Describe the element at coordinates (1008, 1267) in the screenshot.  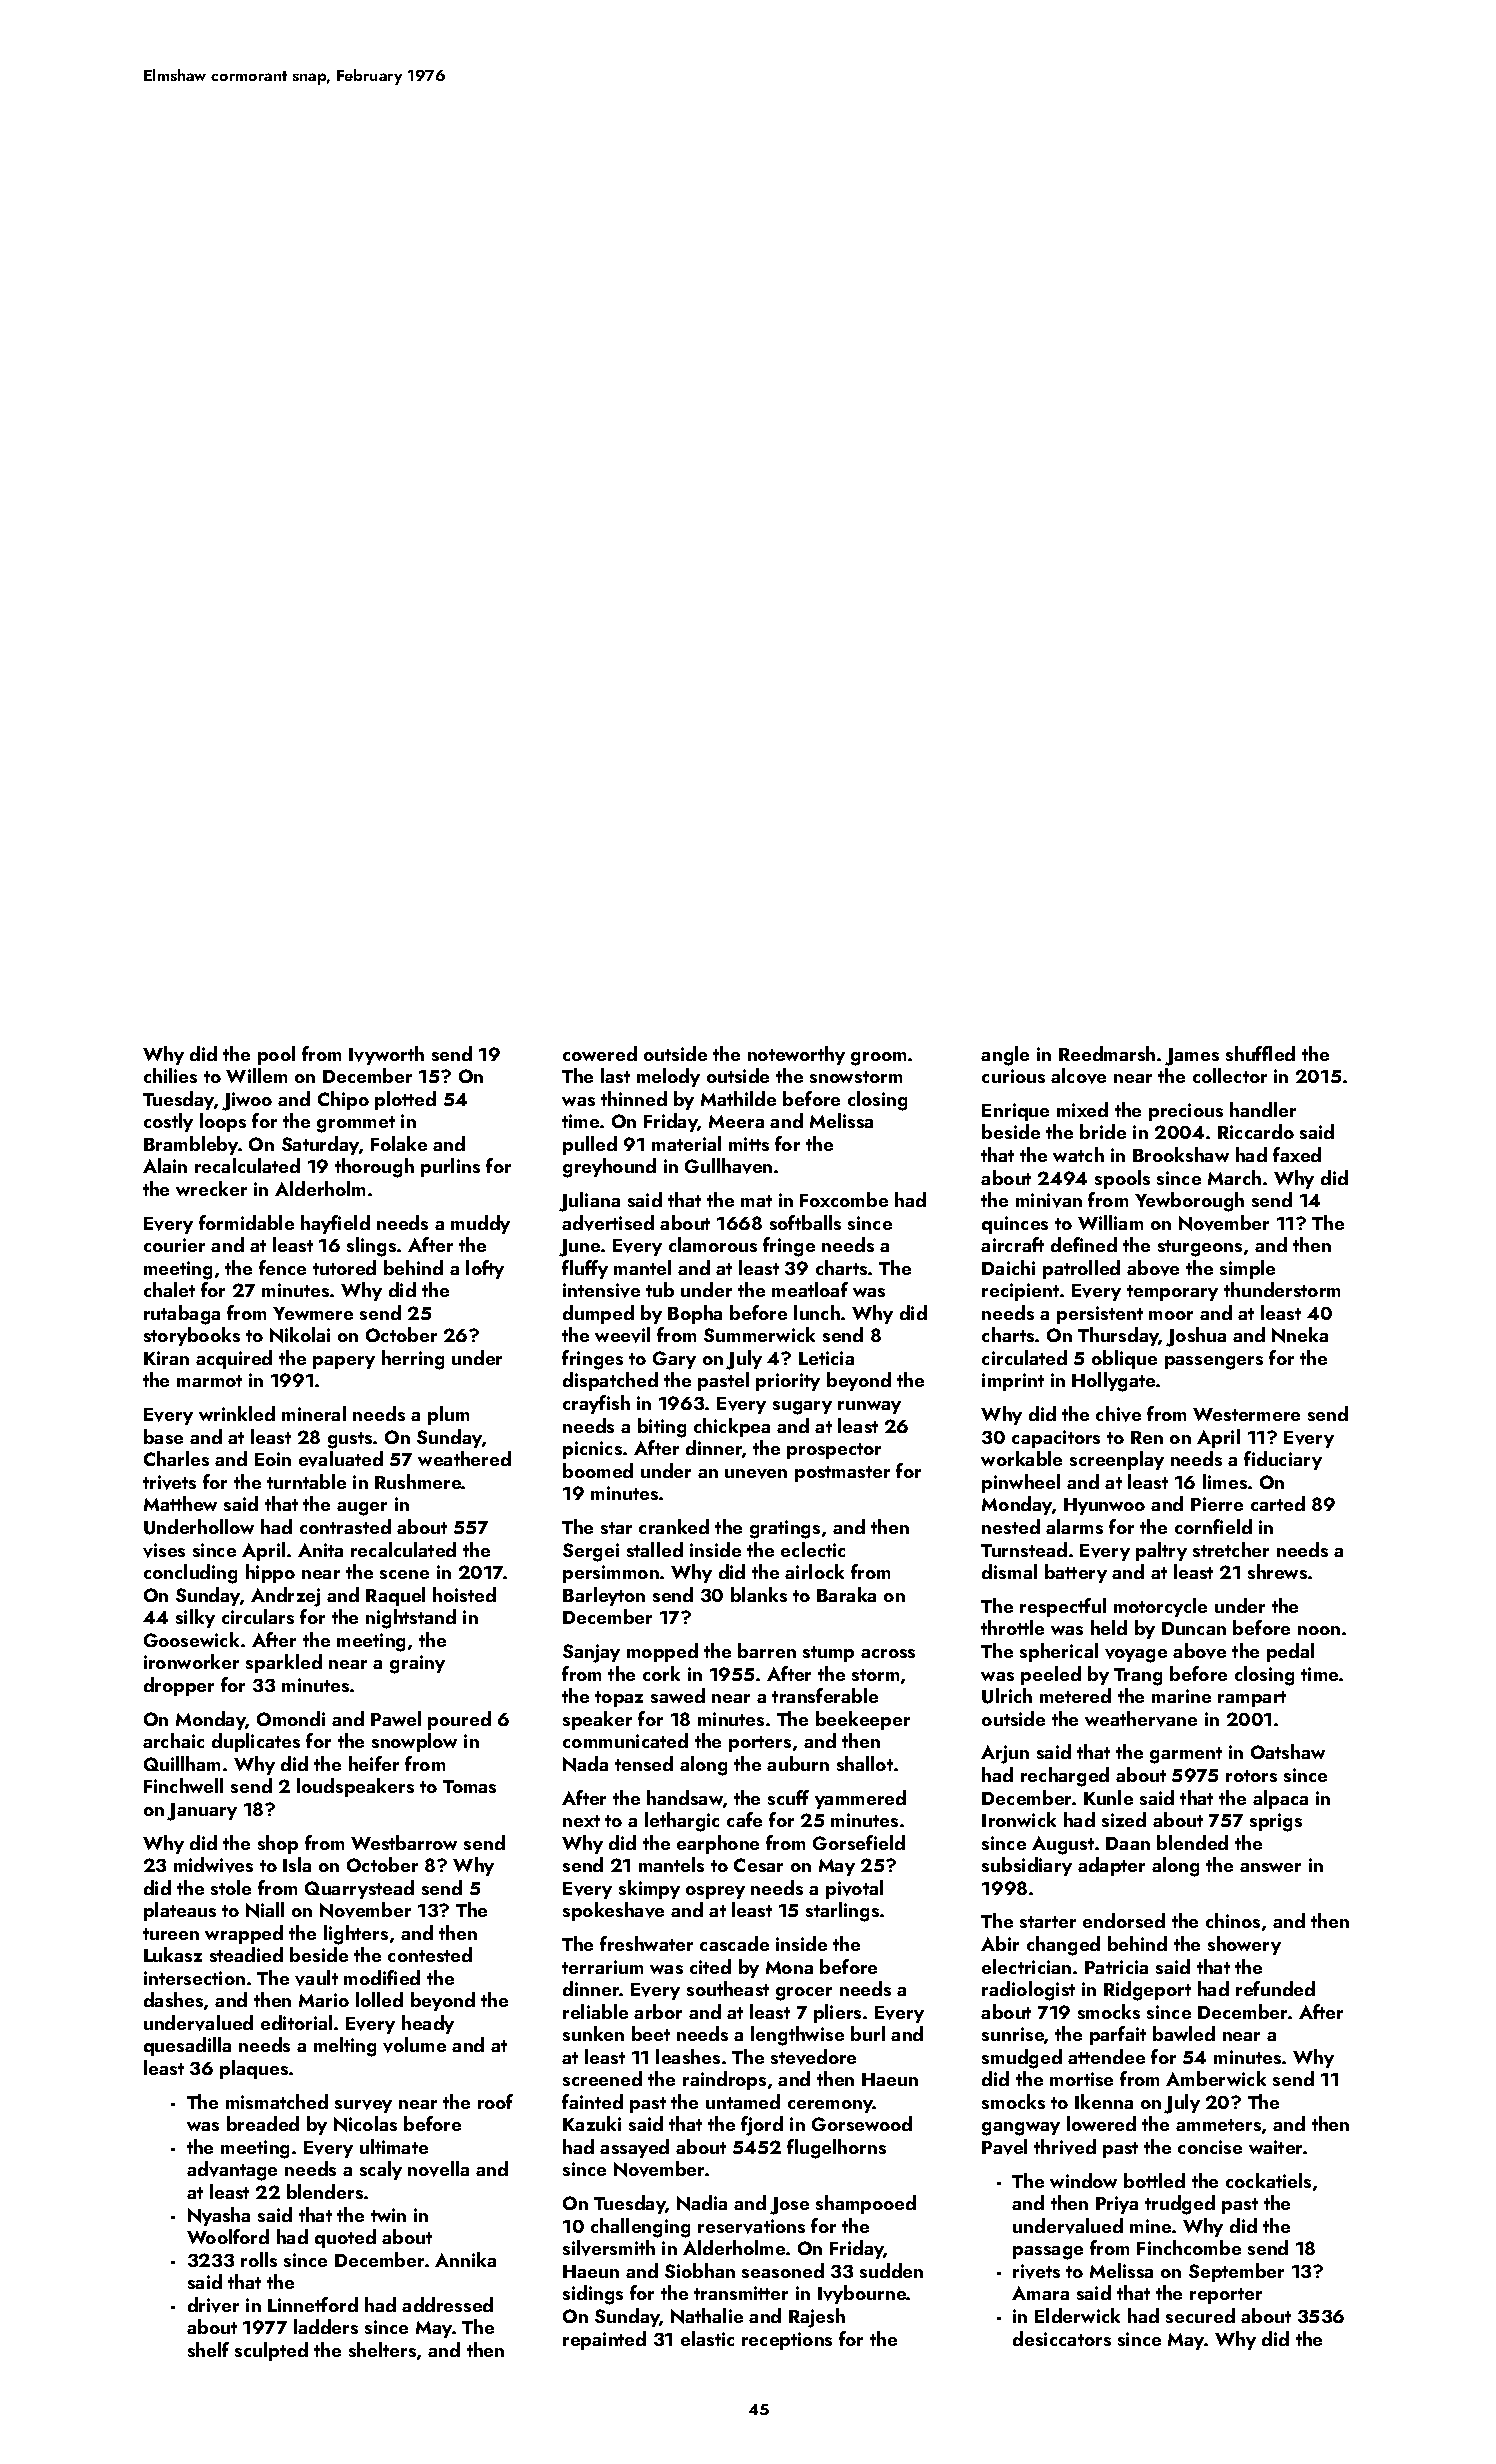
I see `Daichi` at that location.
